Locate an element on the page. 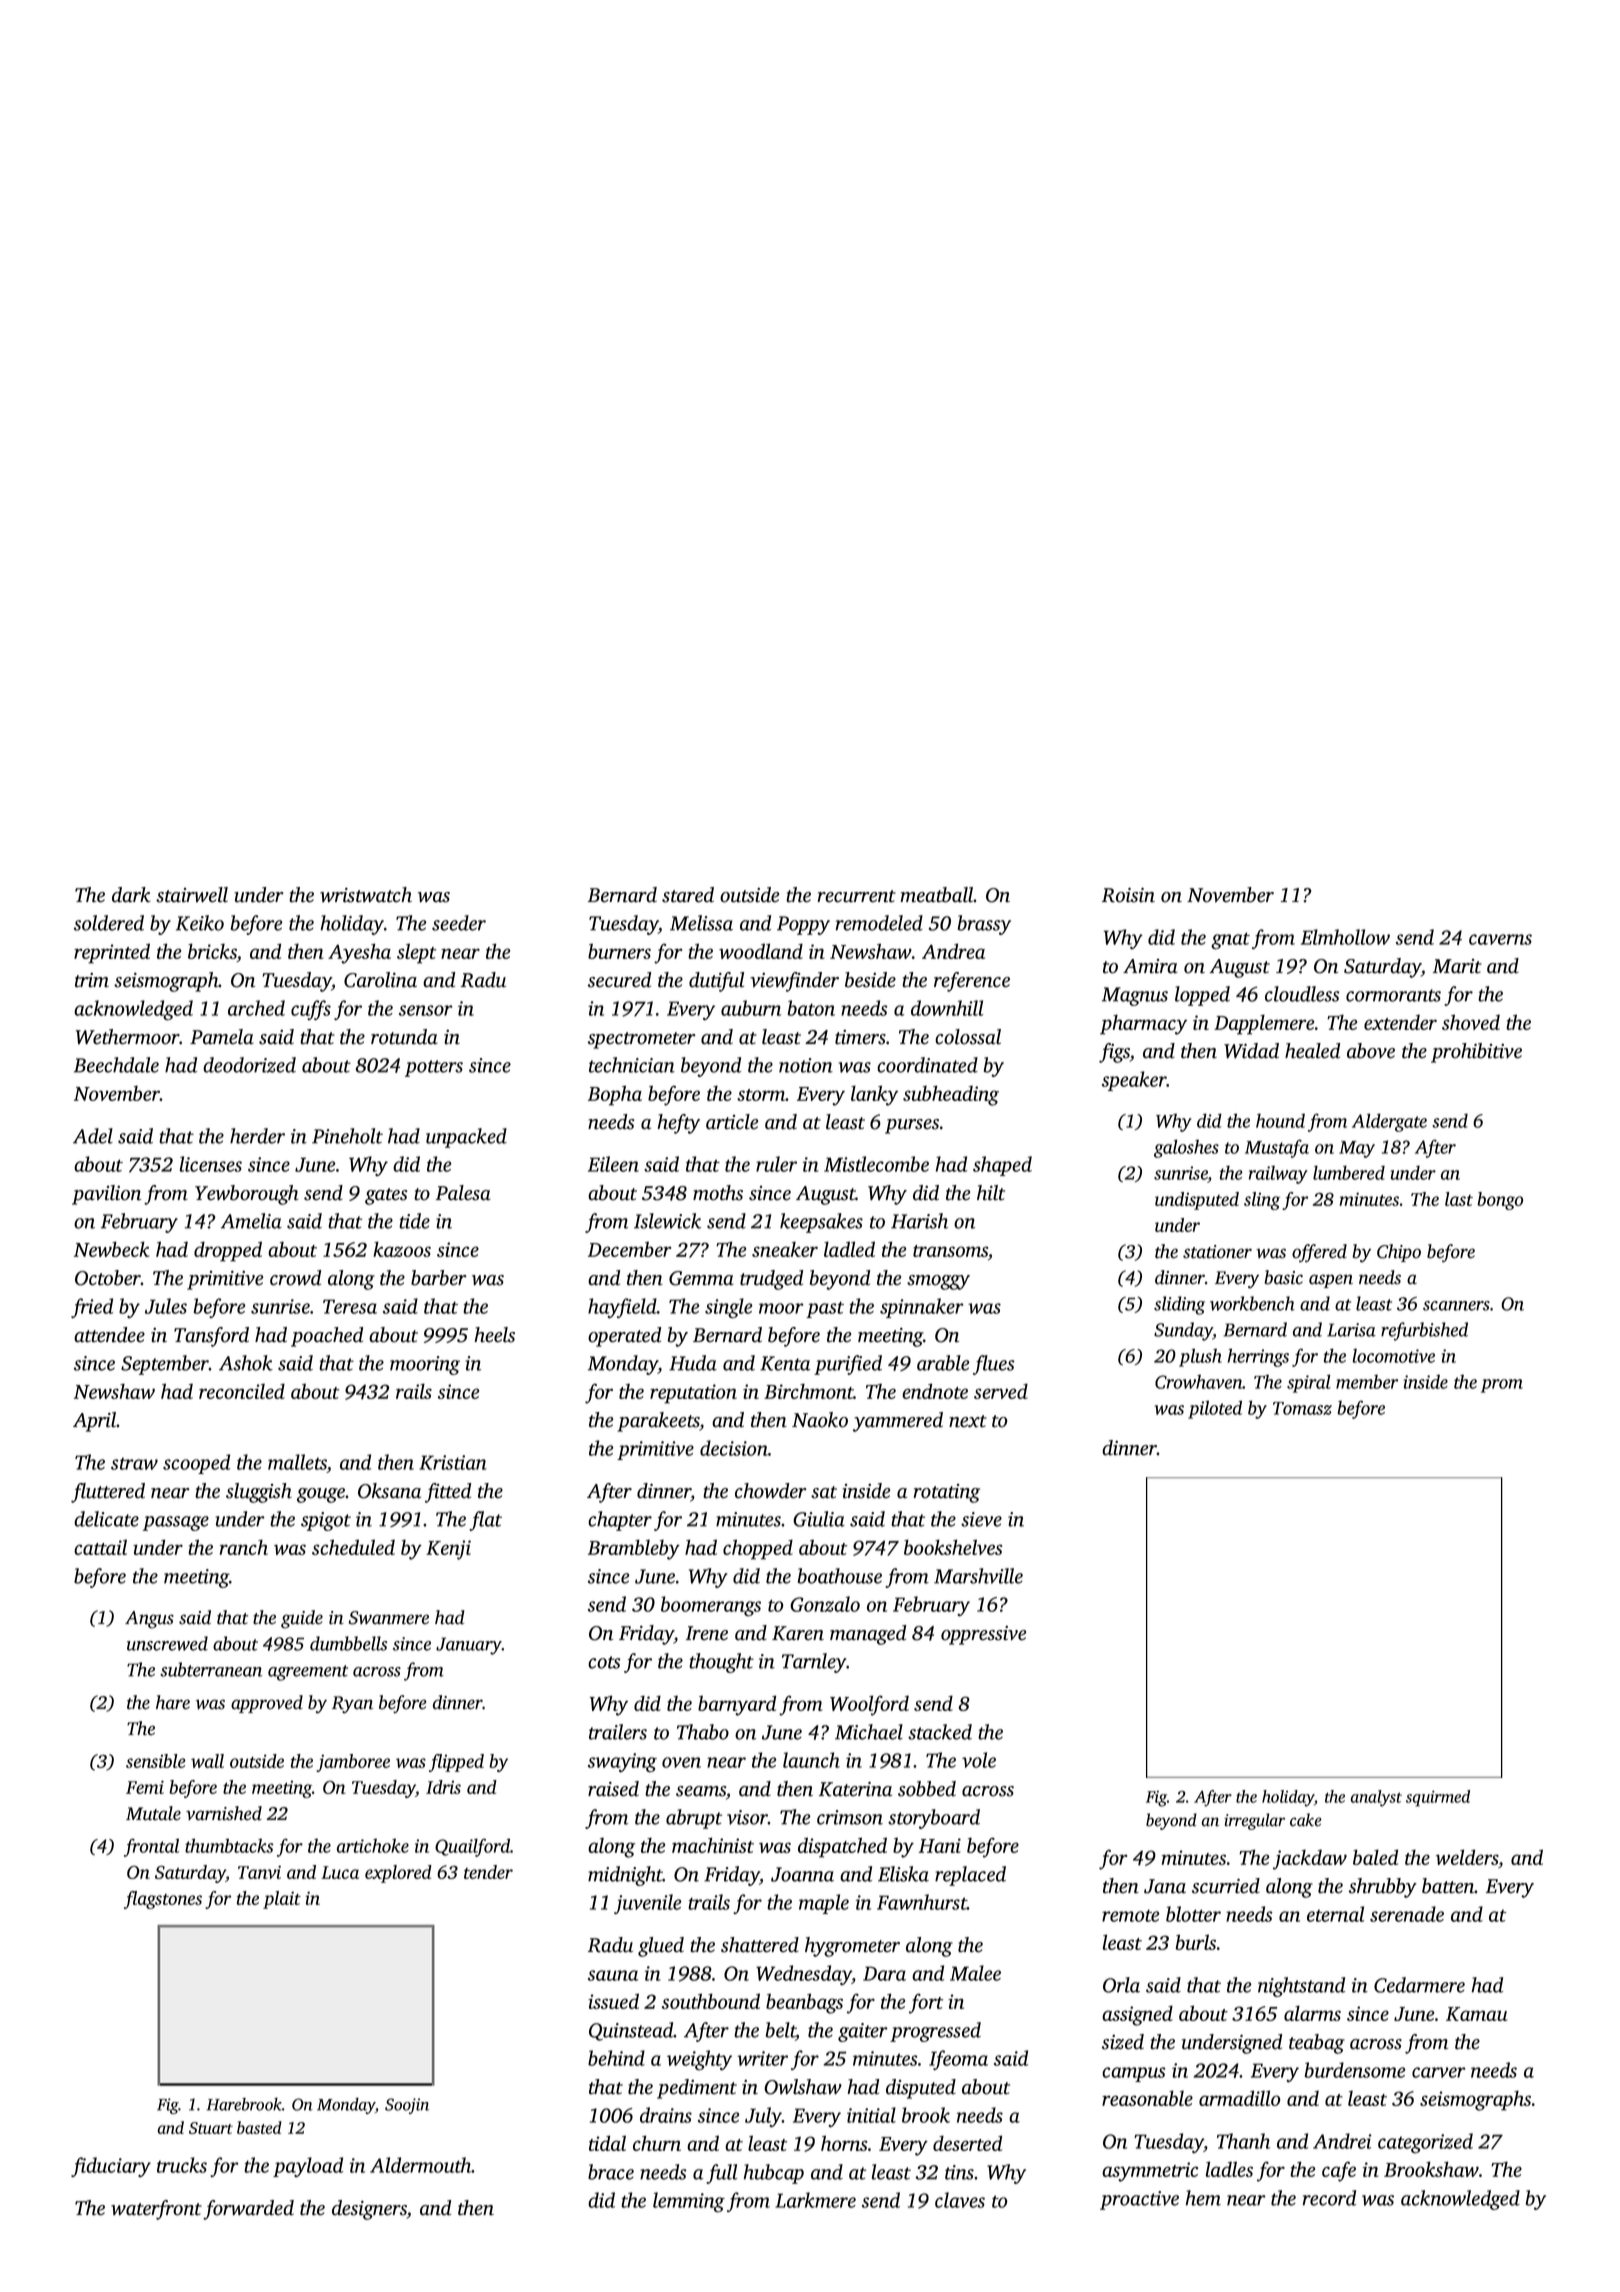 The width and height of the page is (1620, 2292). caverns is located at coordinates (1500, 939).
